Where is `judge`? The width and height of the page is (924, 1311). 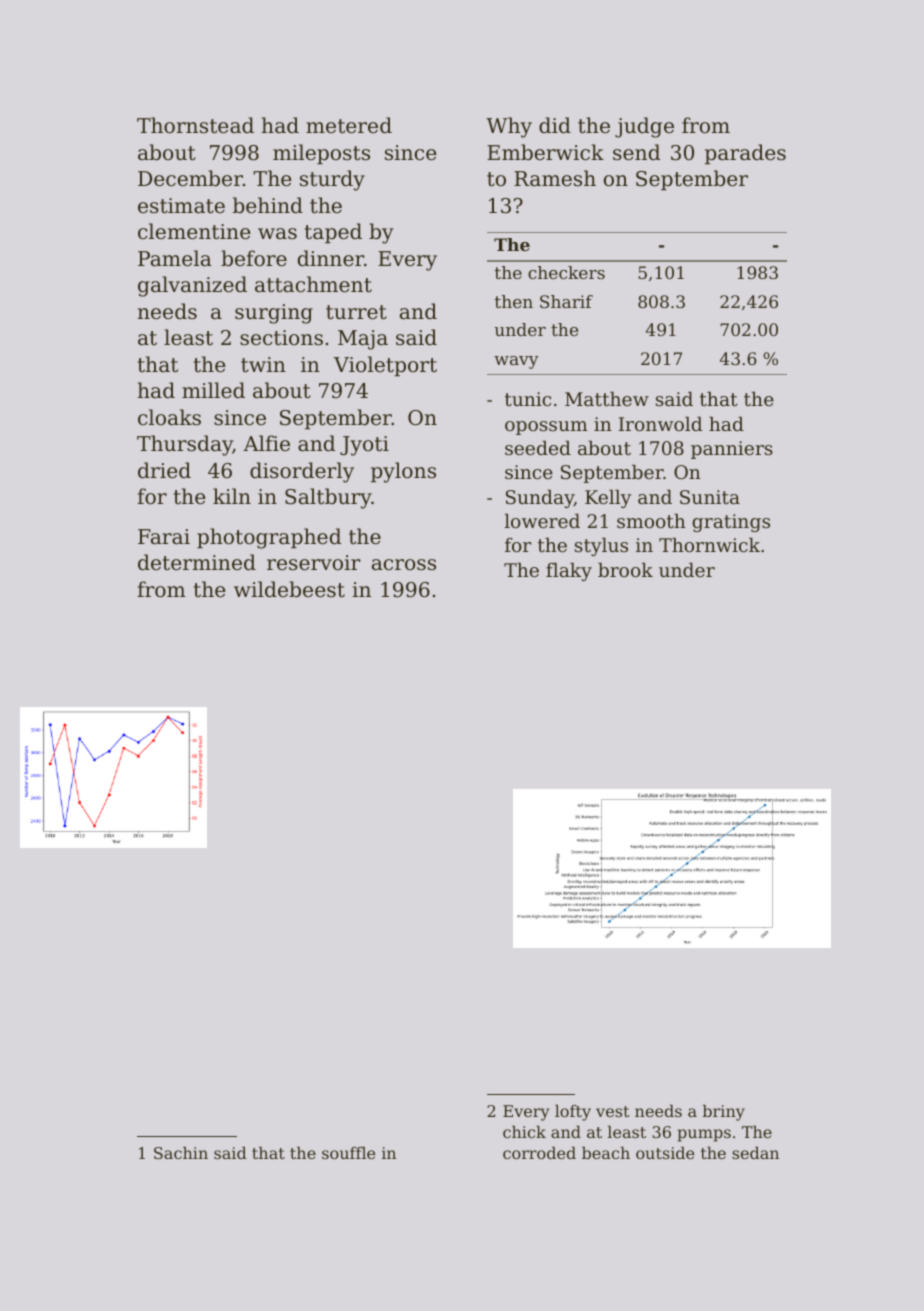
judge is located at coordinates (644, 127).
